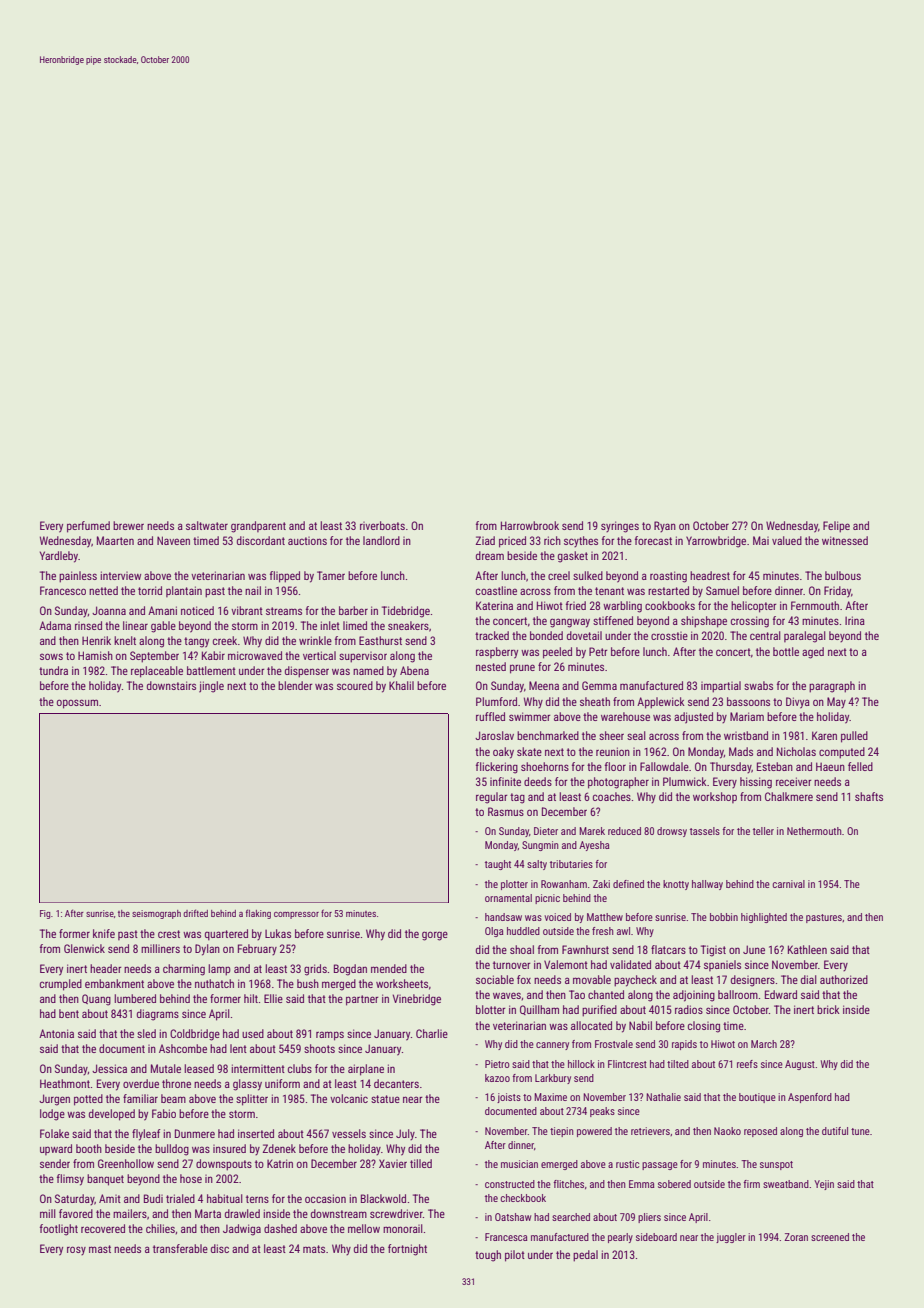  Describe the element at coordinates (492, 798) in the screenshot. I see `regular` at that location.
